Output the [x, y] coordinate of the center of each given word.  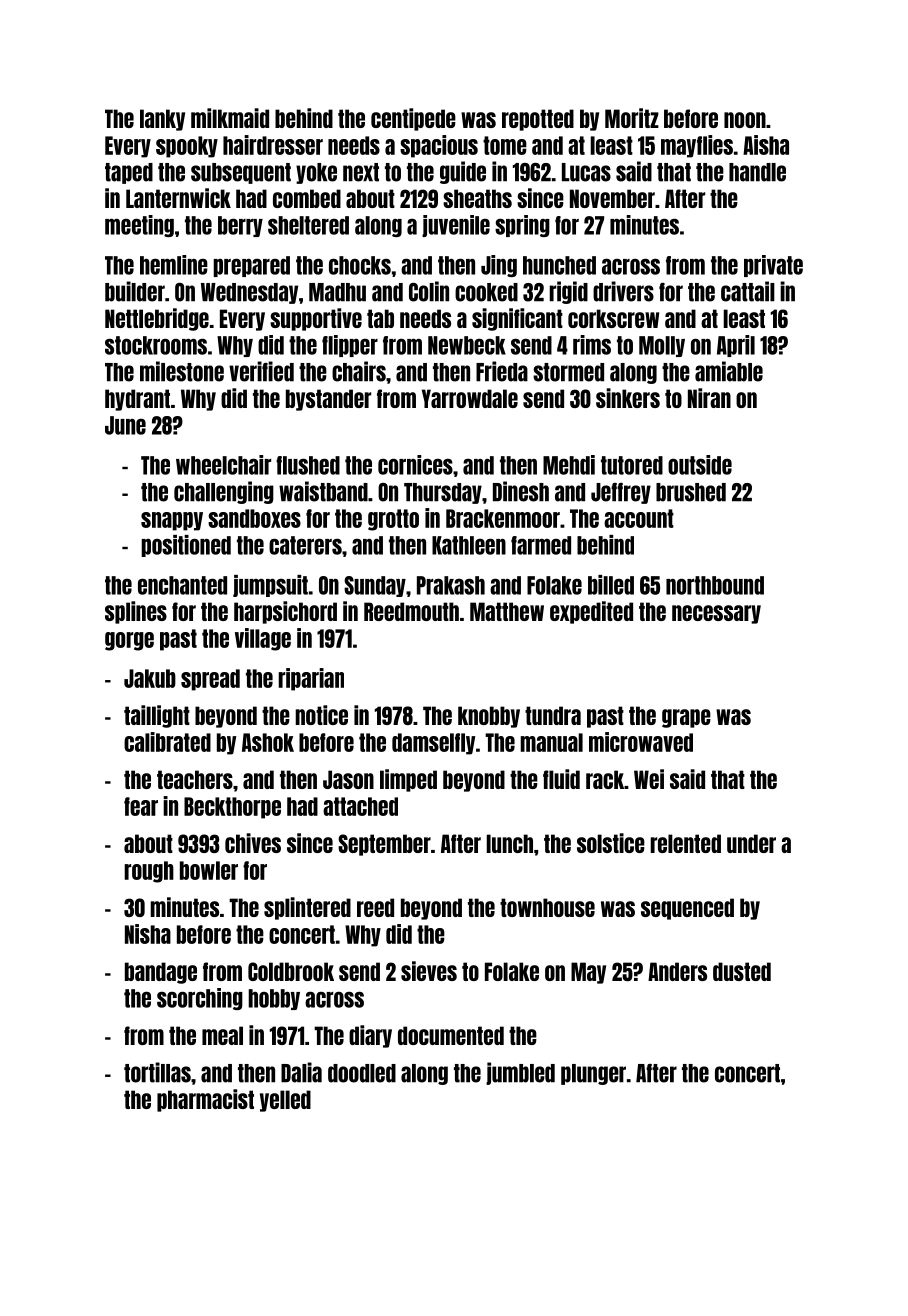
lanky [162, 120]
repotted [538, 120]
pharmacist [205, 1100]
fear [141, 806]
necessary [716, 614]
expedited [591, 612]
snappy [172, 521]
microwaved [641, 742]
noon [745, 120]
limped [408, 780]
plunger [593, 1074]
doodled [362, 1073]
